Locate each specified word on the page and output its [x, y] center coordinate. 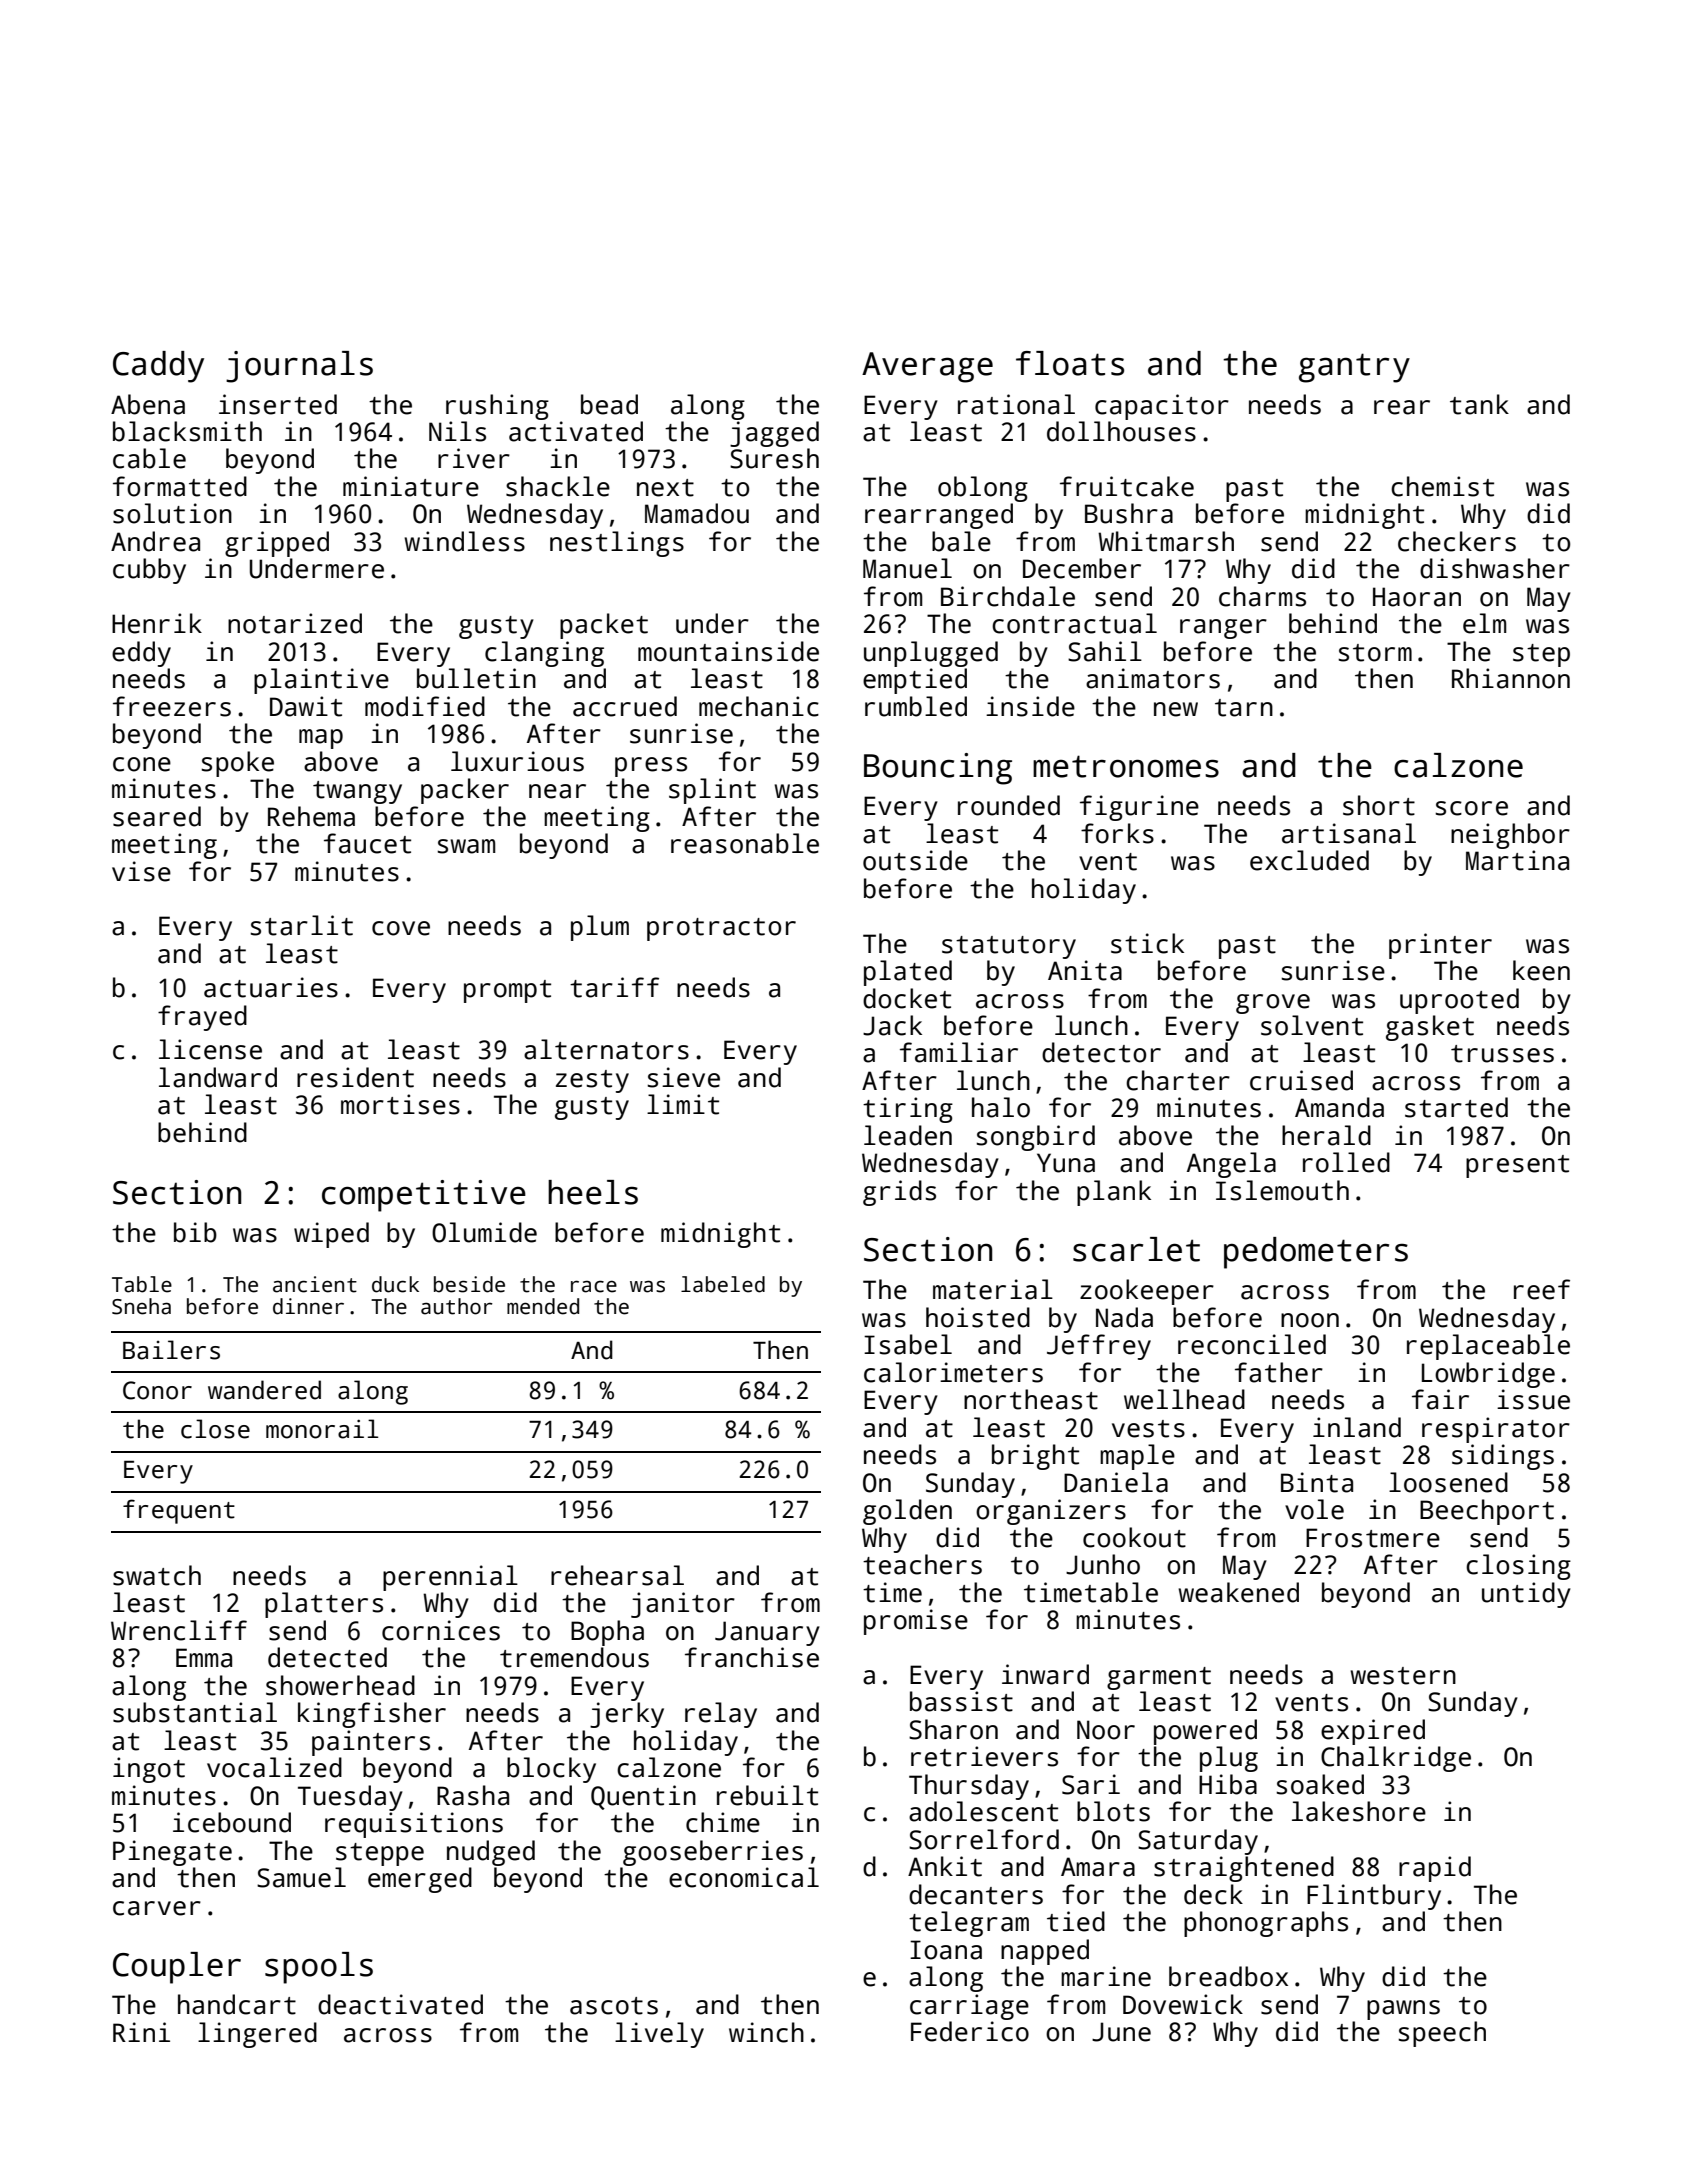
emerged [420, 1880]
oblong [983, 489]
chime [723, 1822]
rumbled [916, 706]
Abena [148, 404]
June [1121, 2032]
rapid [1435, 1869]
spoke [237, 764]
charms [1262, 596]
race [594, 1286]
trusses [1502, 1054]
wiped [331, 1235]
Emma [204, 1658]
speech [1442, 2034]
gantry [1354, 368]
